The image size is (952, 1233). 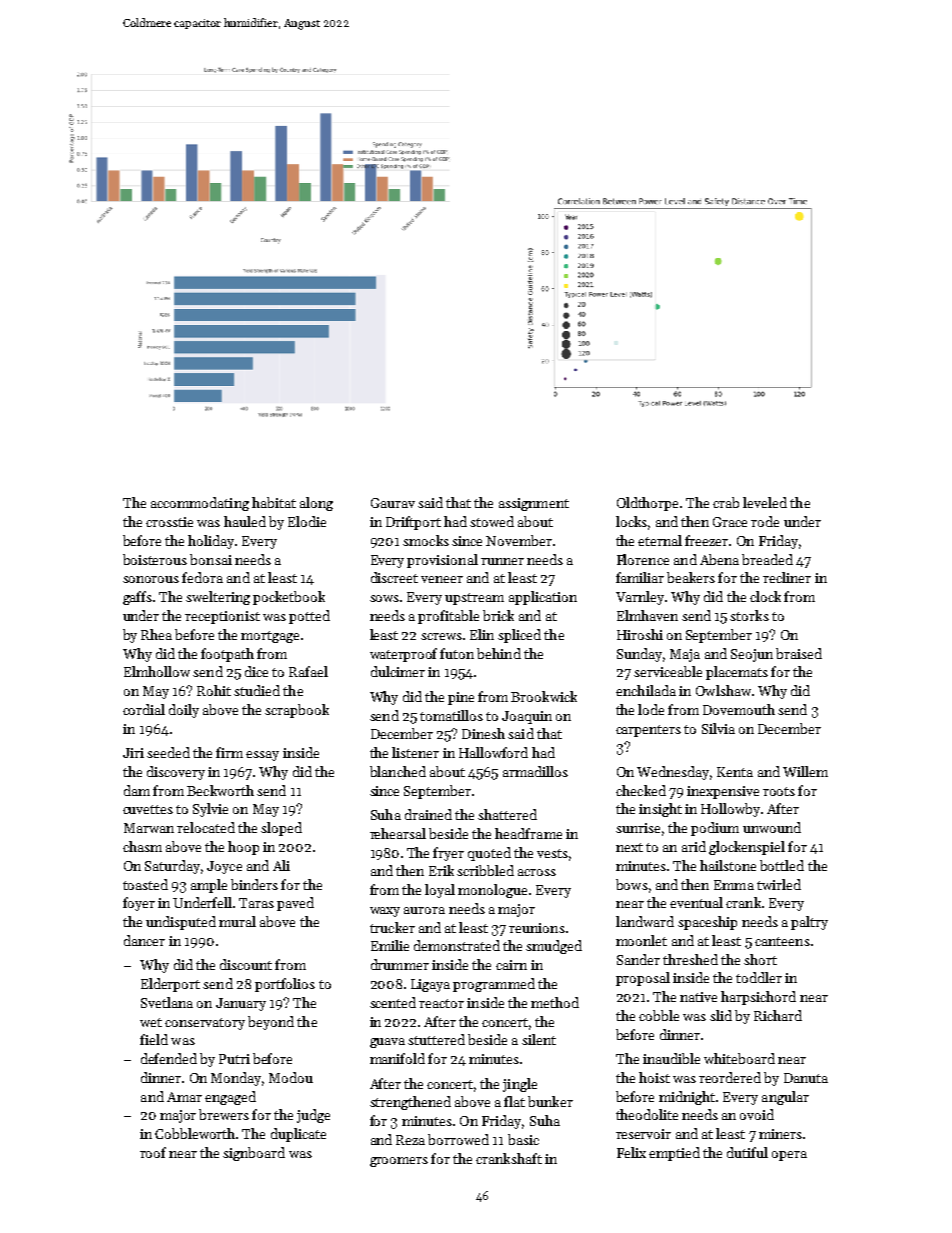 I want to click on Beckworth, so click(x=220, y=790).
